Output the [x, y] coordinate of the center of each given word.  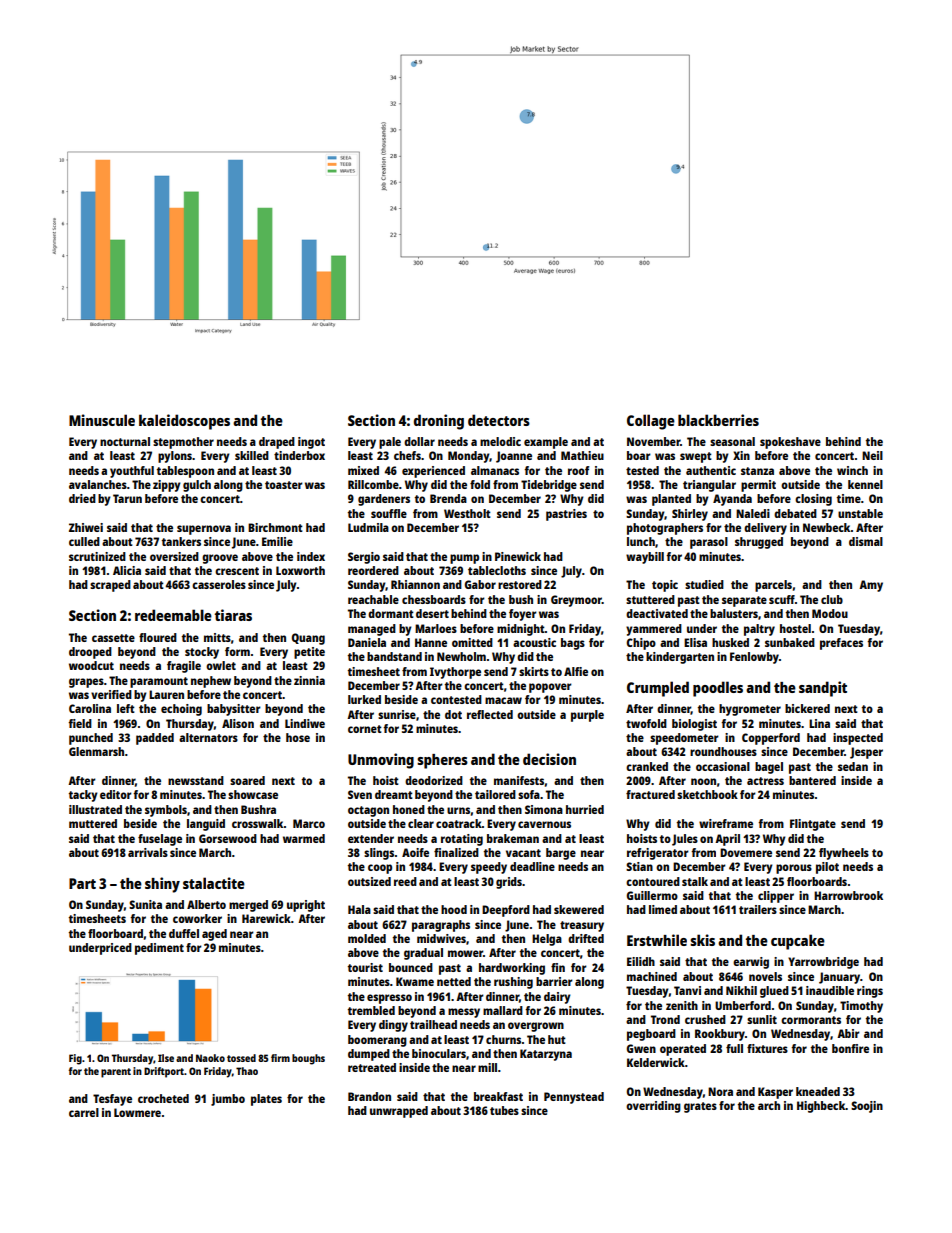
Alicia [127, 570]
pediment [159, 949]
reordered [373, 570]
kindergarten [680, 658]
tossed [241, 1058]
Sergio [364, 558]
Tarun [127, 498]
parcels [773, 586]
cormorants [811, 1020]
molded [367, 938]
